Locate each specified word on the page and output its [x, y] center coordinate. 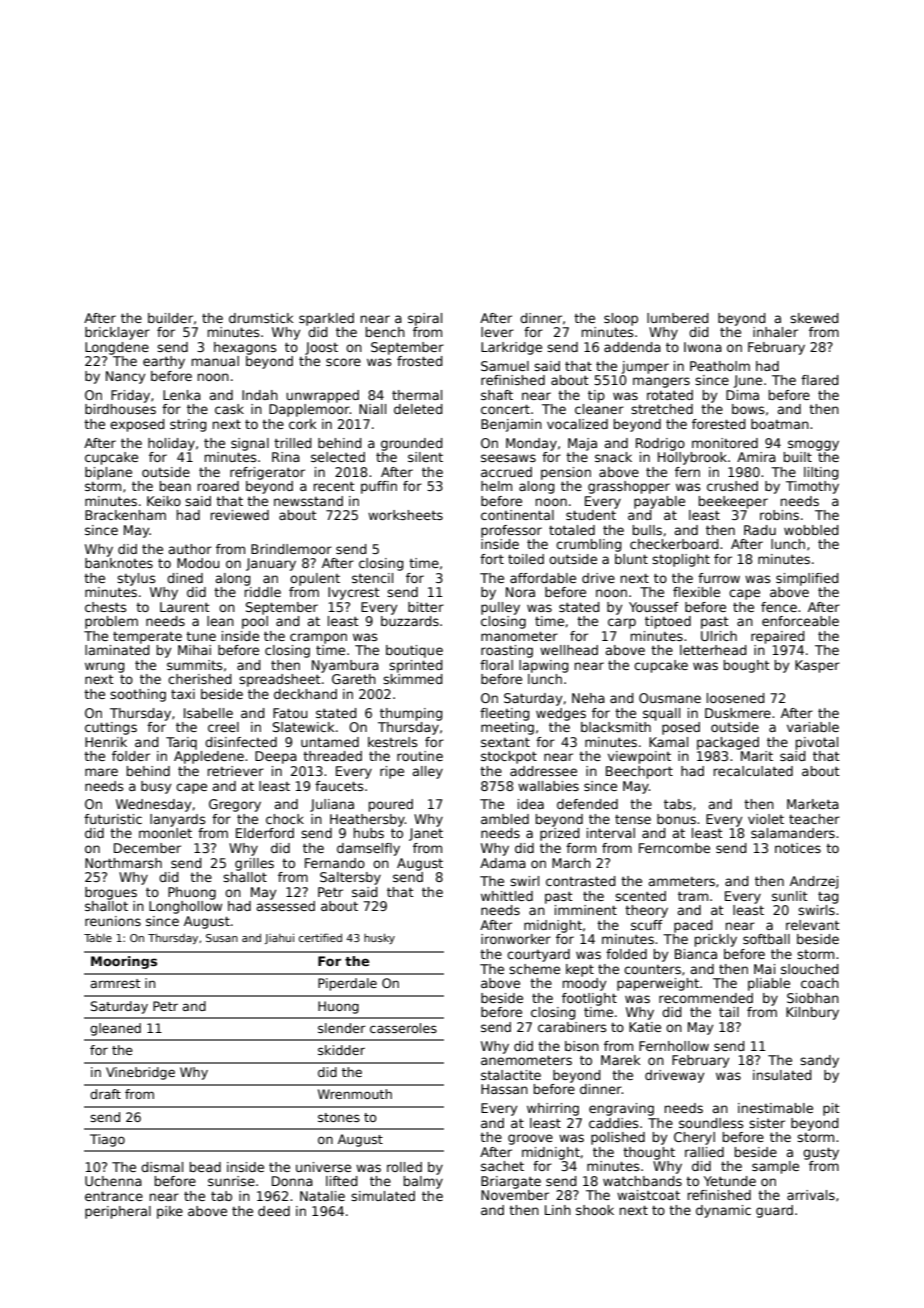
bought [747, 666]
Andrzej [814, 882]
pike [170, 1212]
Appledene [209, 757]
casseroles [403, 1028]
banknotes [119, 563]
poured [391, 805]
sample [775, 1167]
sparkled [326, 319]
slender [342, 1028]
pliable [769, 984]
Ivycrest [354, 593]
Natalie [322, 1196]
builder [170, 318]
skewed [814, 318]
